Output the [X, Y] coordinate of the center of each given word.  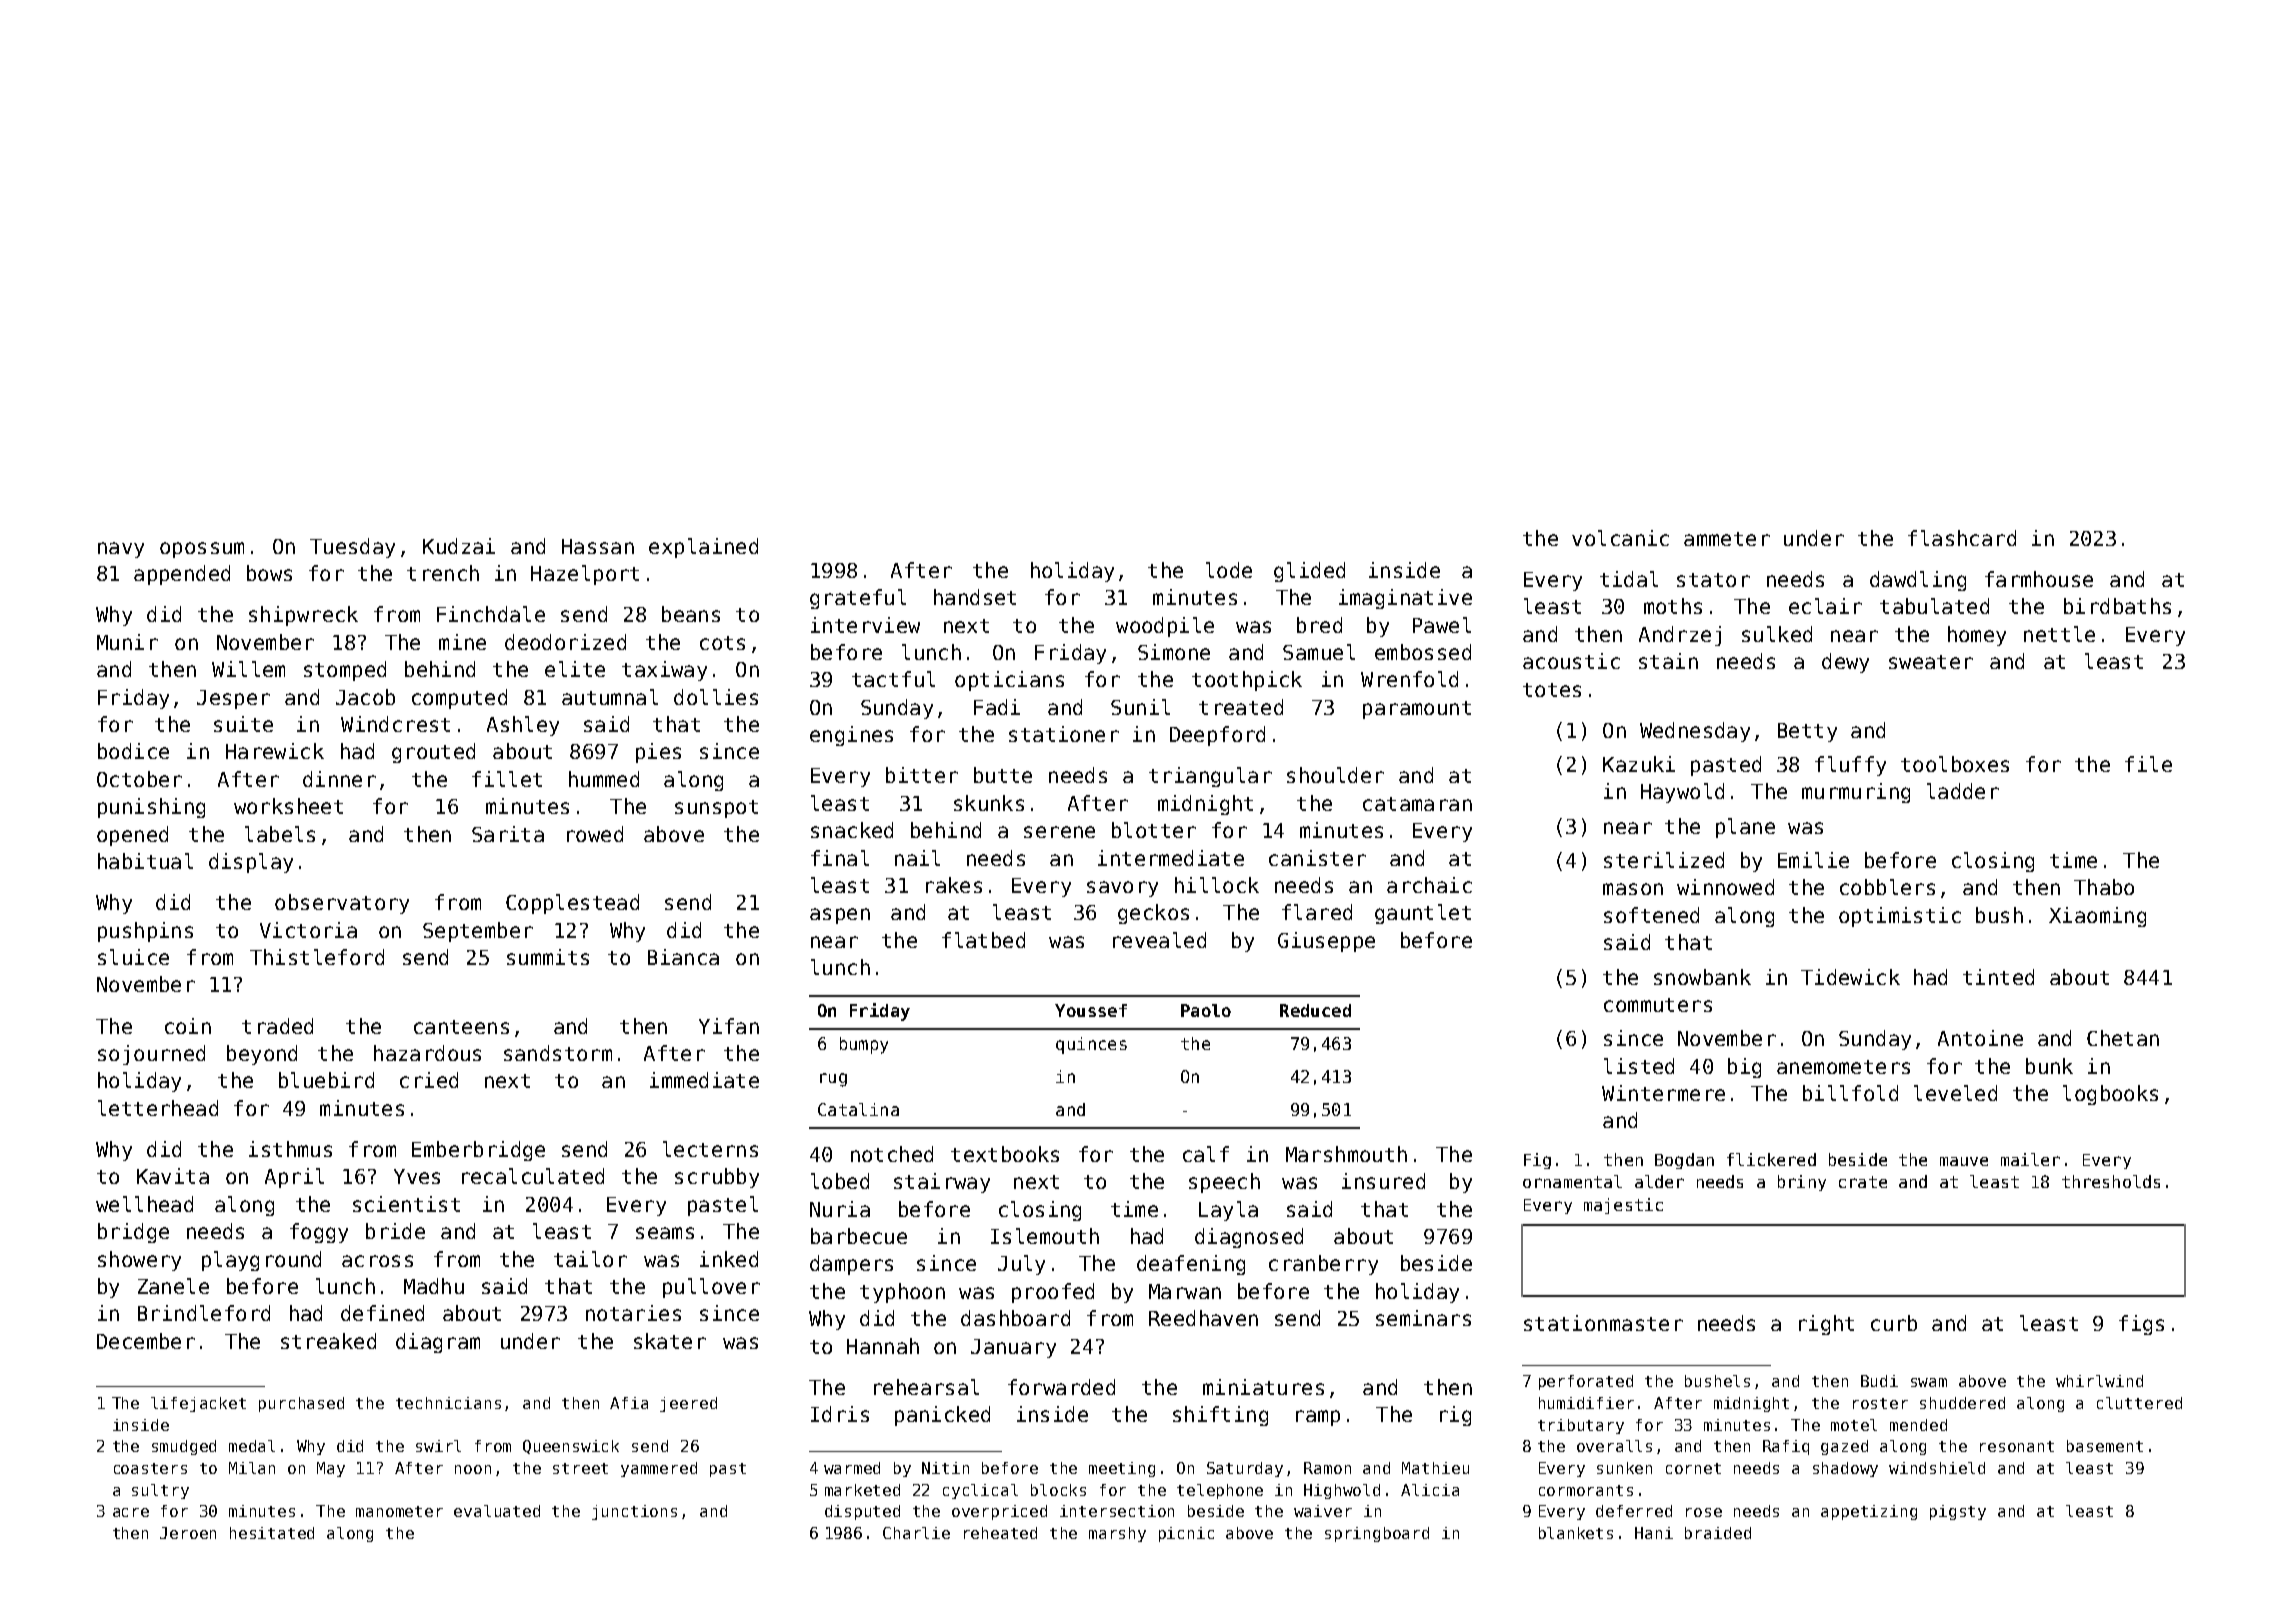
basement [2105, 1446]
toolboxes [1955, 764]
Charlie [916, 1533]
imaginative [1405, 599]
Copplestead [572, 904]
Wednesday [1695, 732]
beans [691, 614]
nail [917, 858]
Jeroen [188, 1533]
